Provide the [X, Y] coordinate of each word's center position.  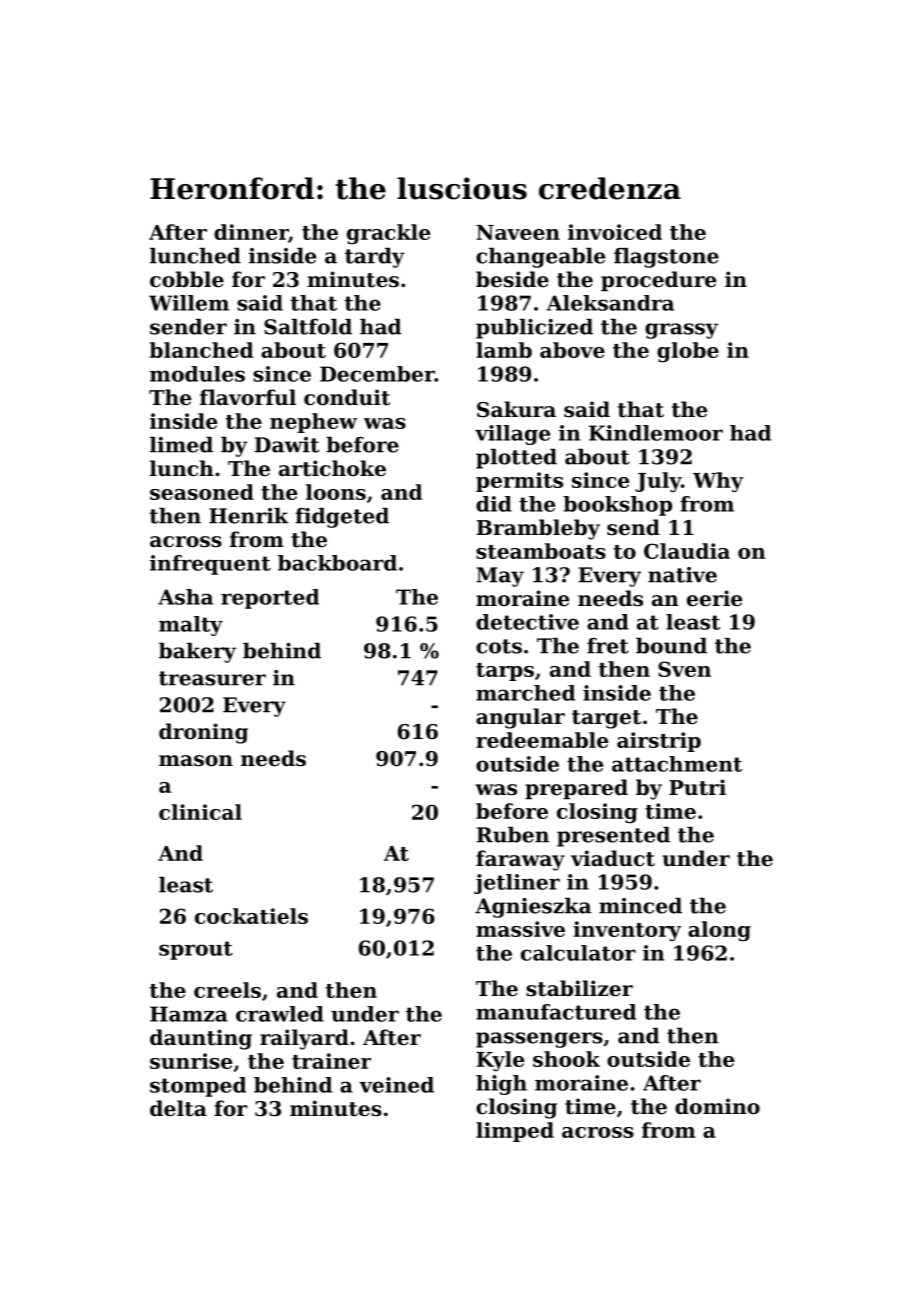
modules [197, 374]
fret [608, 646]
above [572, 350]
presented [613, 837]
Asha [185, 597]
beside [512, 279]
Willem [189, 303]
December [377, 374]
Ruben [512, 835]
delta [178, 1108]
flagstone [666, 258]
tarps [505, 672]
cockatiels [251, 916]
